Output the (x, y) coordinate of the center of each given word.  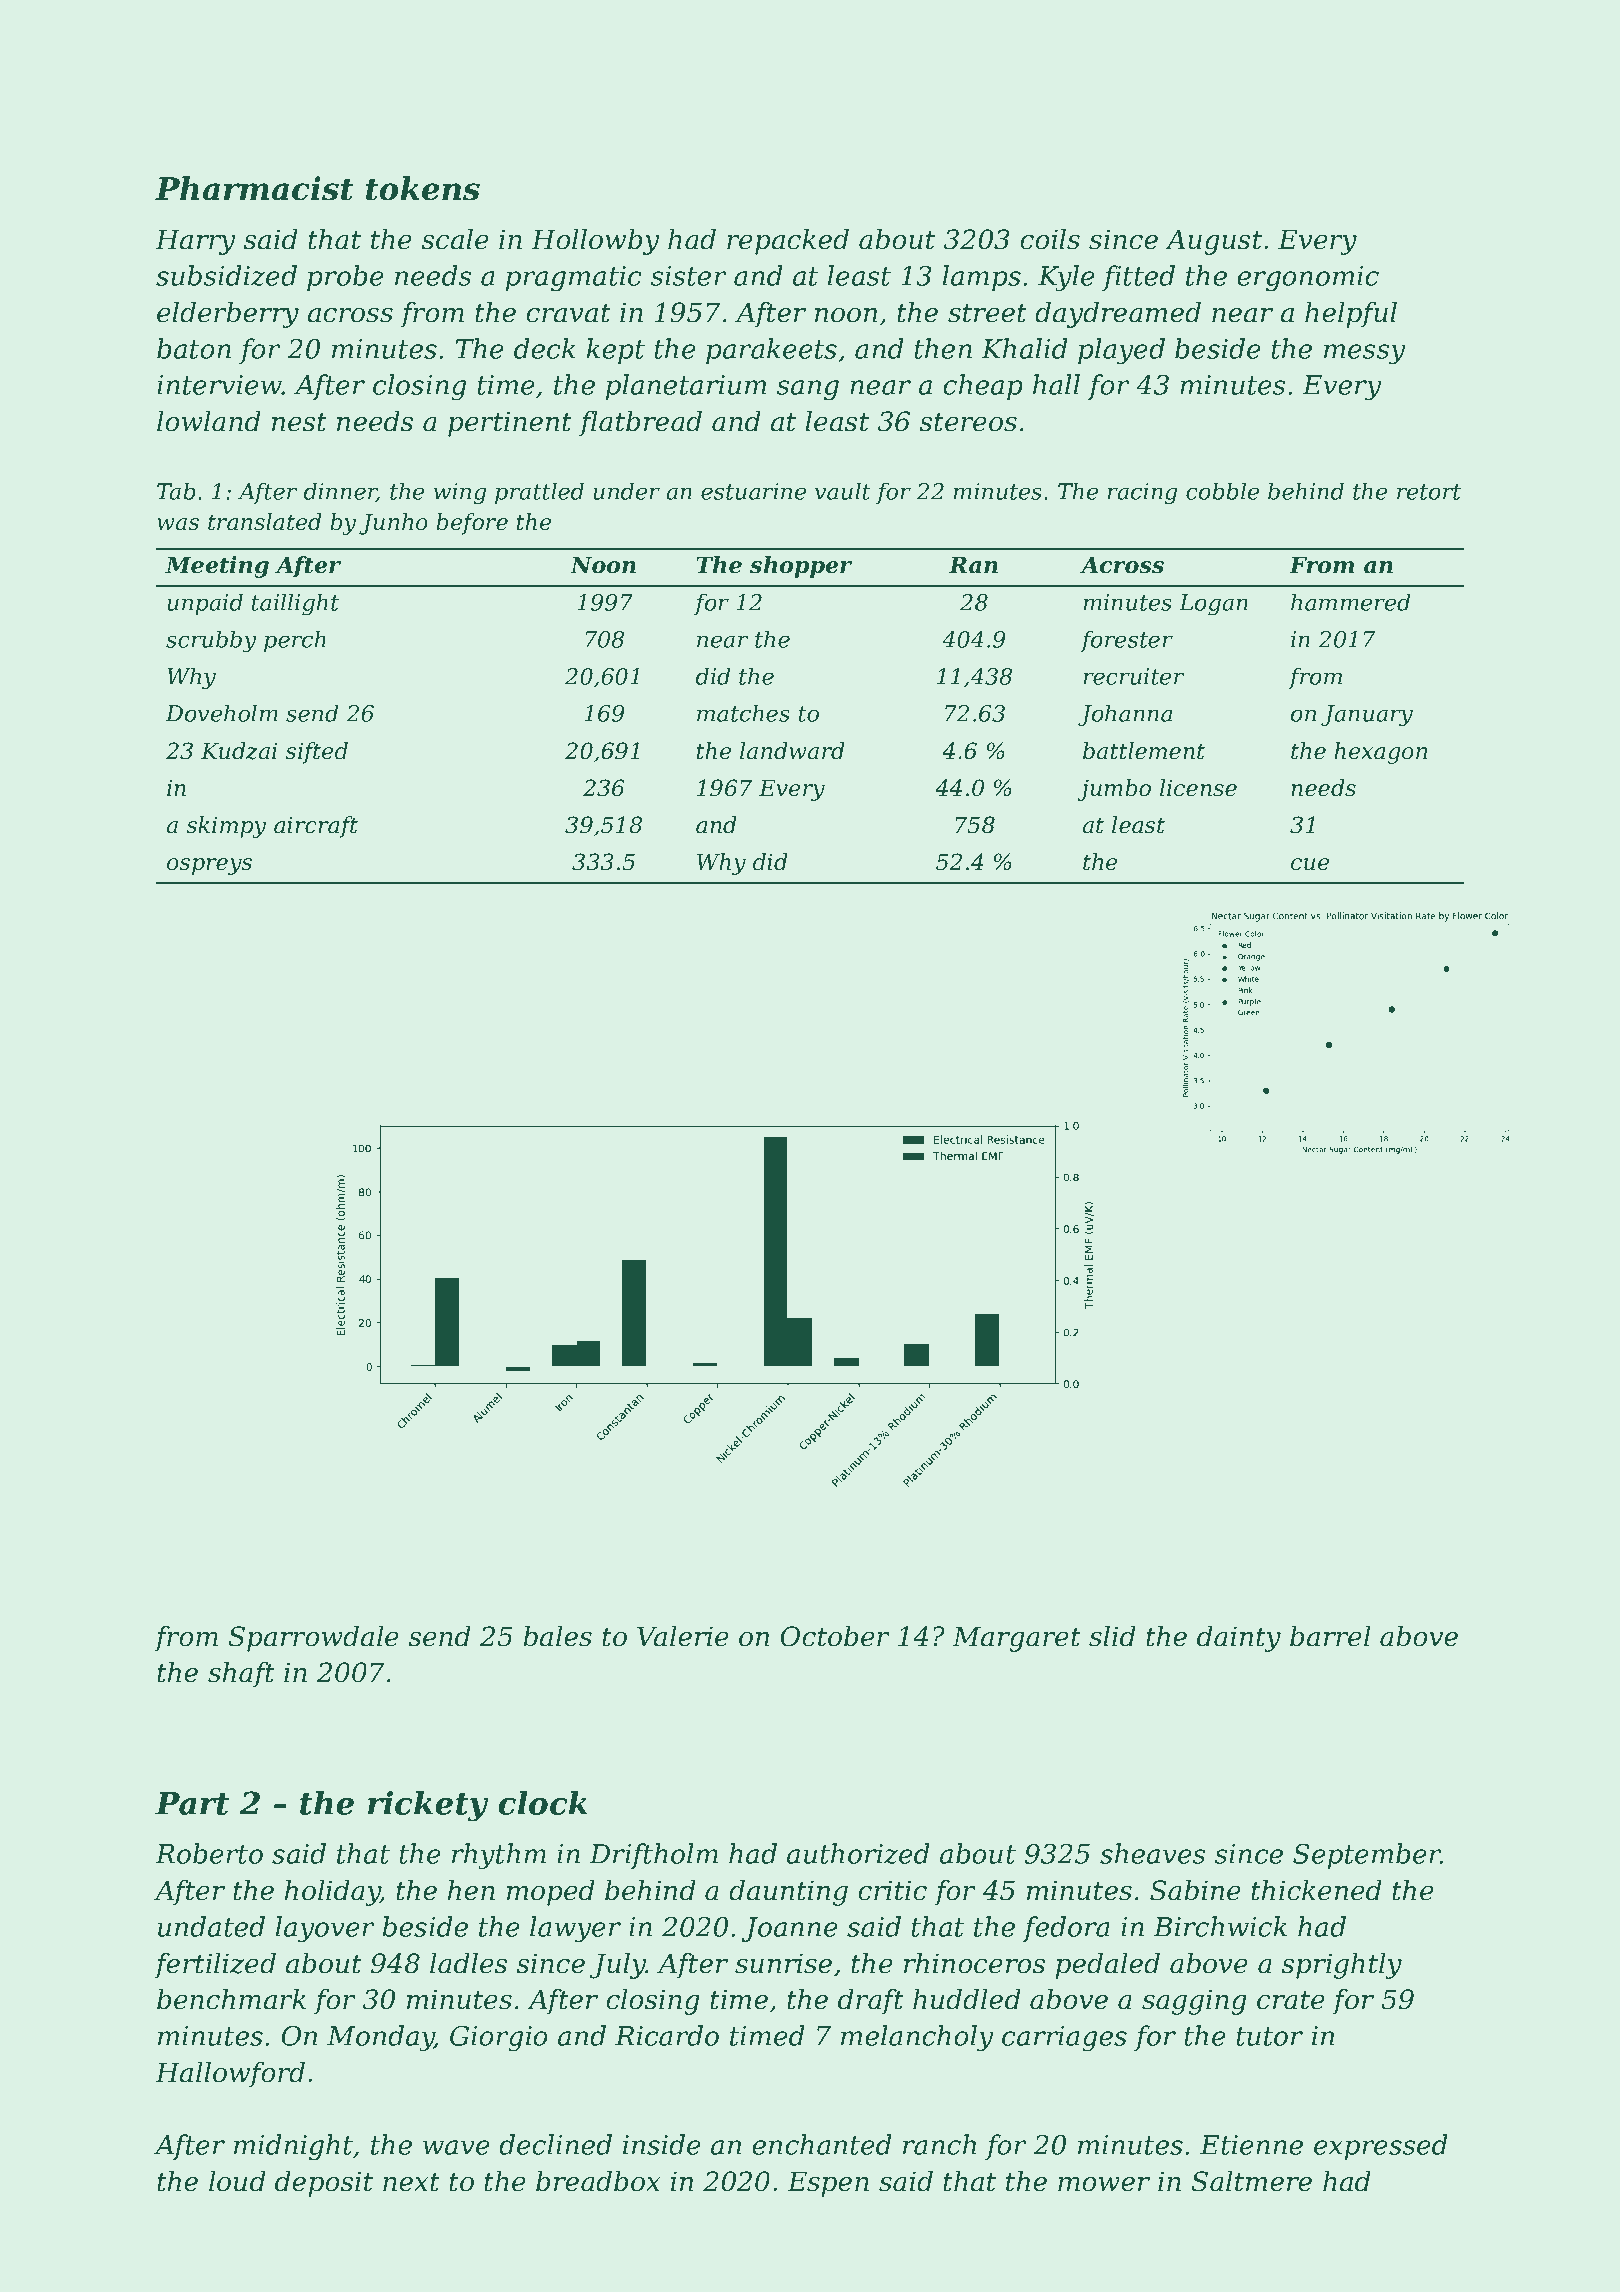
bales (557, 1636)
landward (792, 751)
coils (1050, 239)
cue (1310, 864)
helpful (1351, 315)
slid (1112, 1636)
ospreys (209, 866)
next (411, 2182)
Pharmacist (254, 188)
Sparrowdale (314, 1639)
